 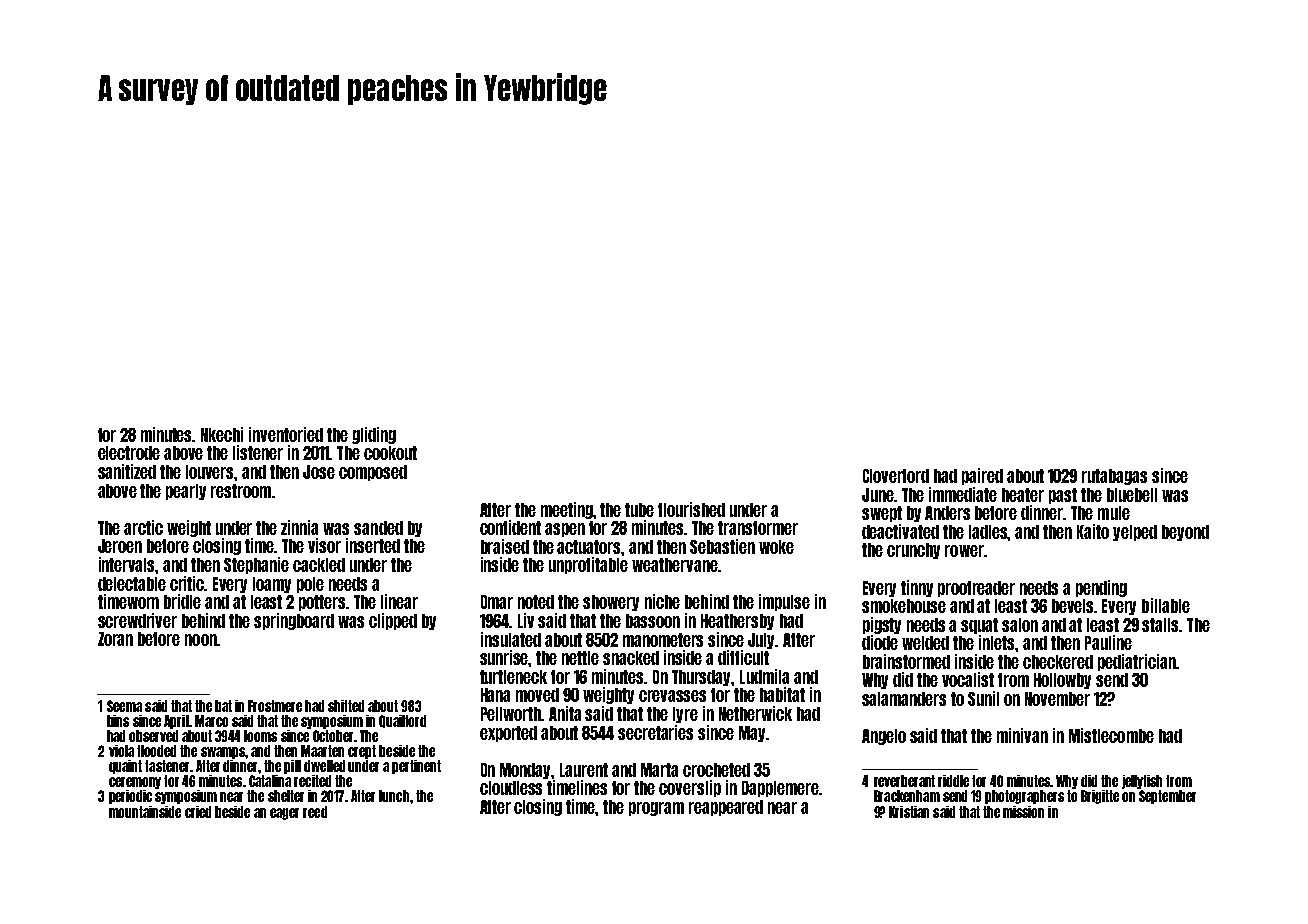 What do you see at coordinates (374, 435) in the screenshot?
I see `gliding` at bounding box center [374, 435].
